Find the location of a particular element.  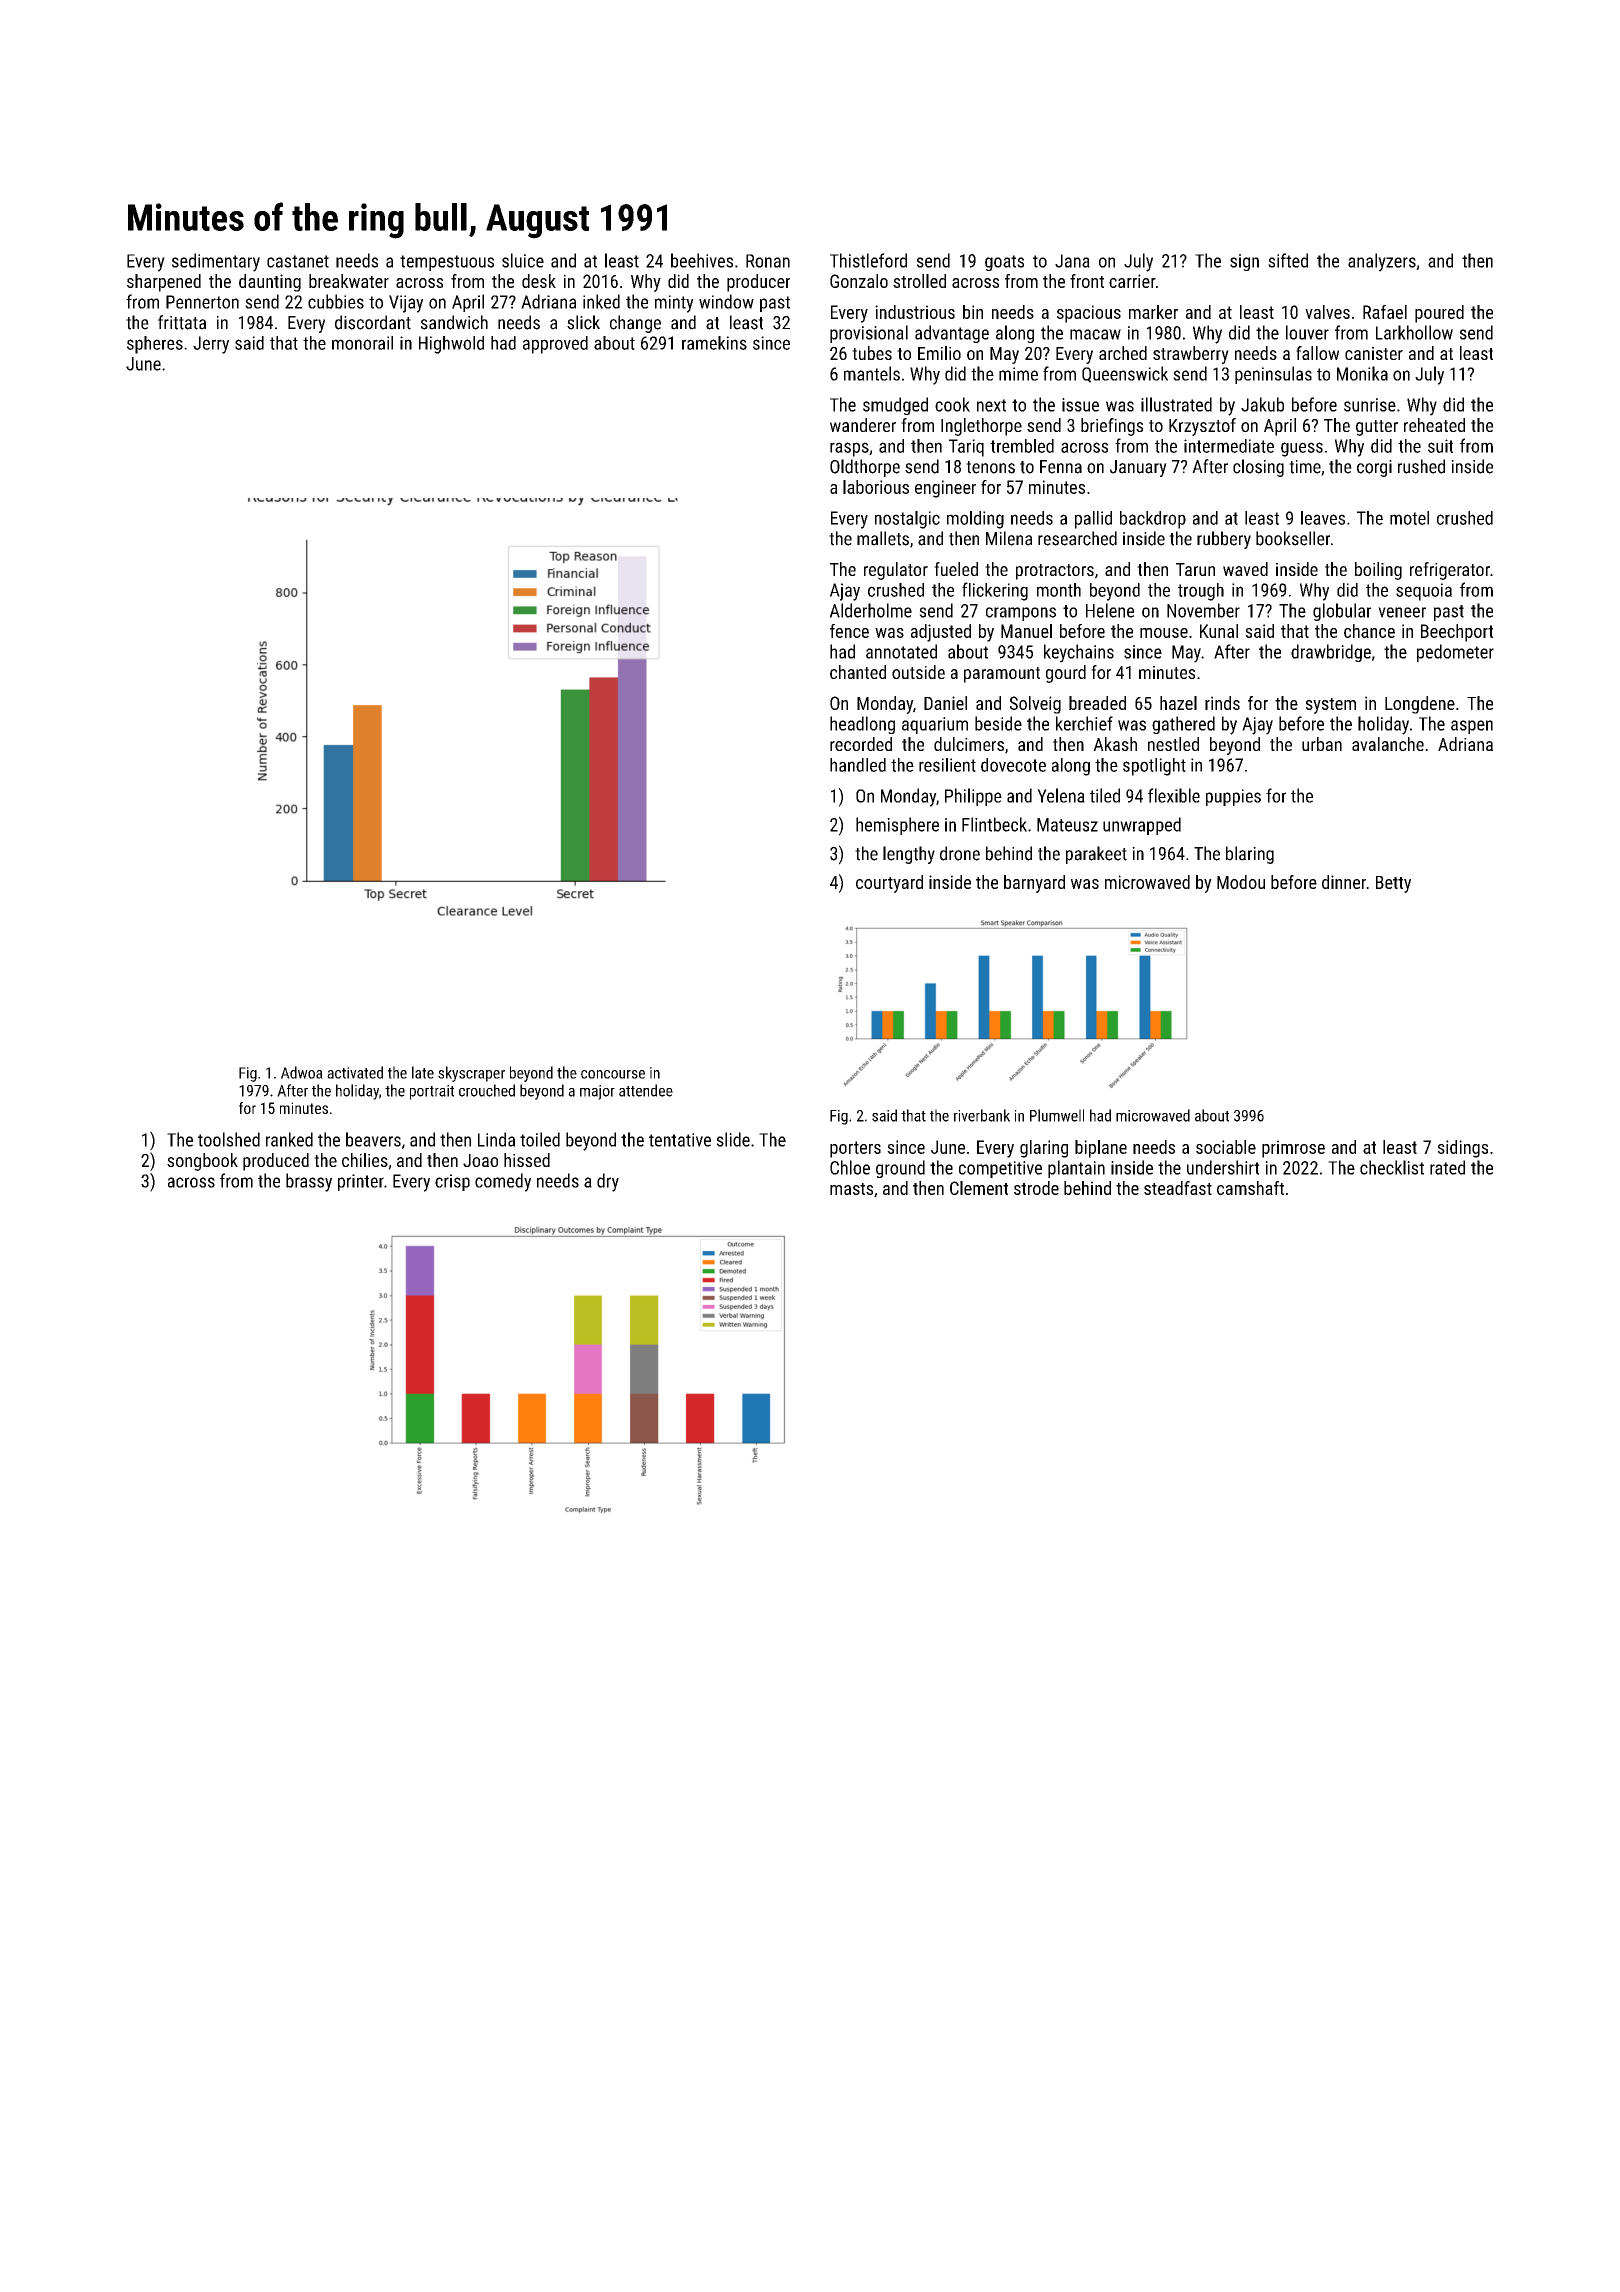

masts is located at coordinates (851, 1189).
